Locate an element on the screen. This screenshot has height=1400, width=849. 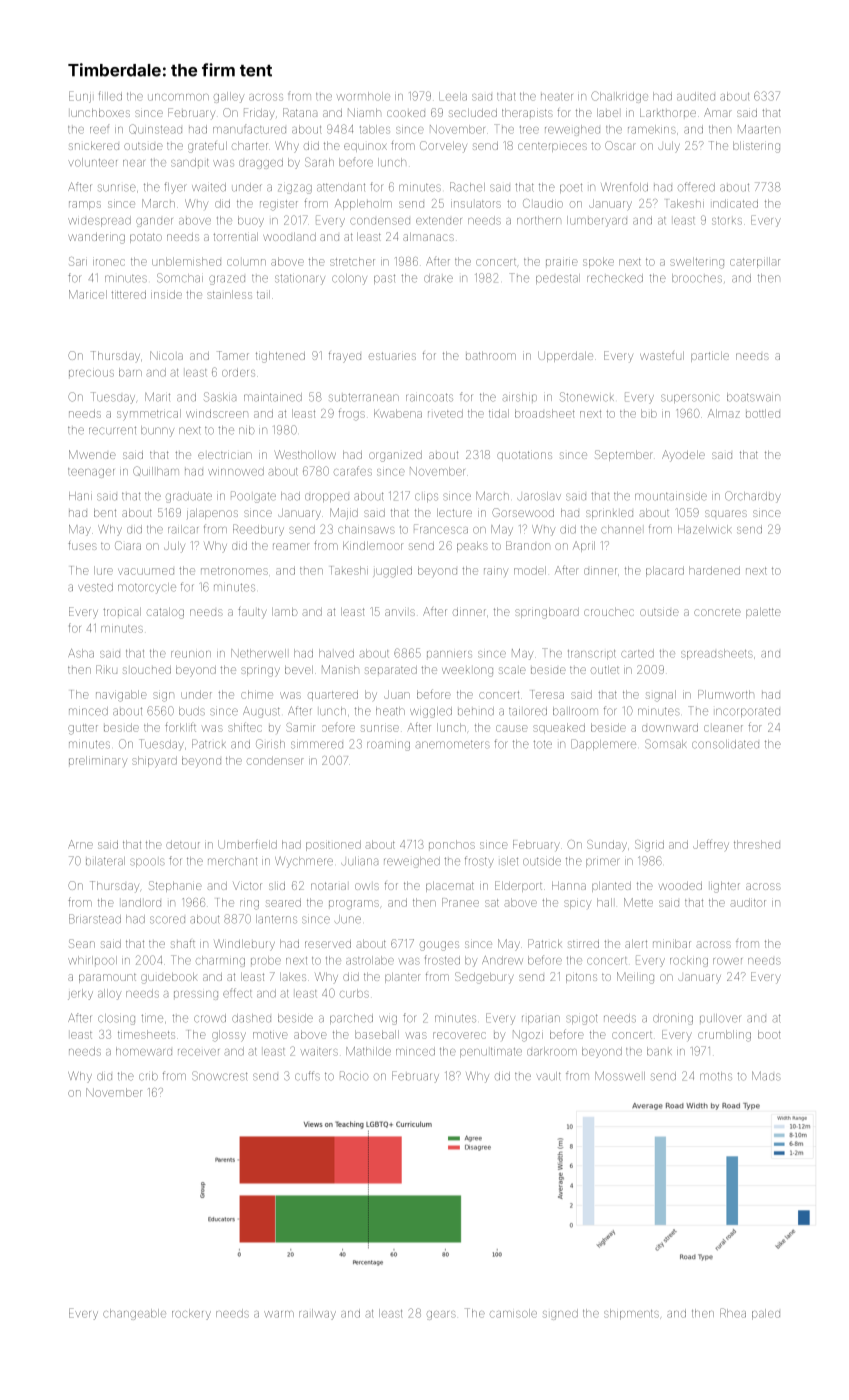
wormhole is located at coordinates (363, 96).
